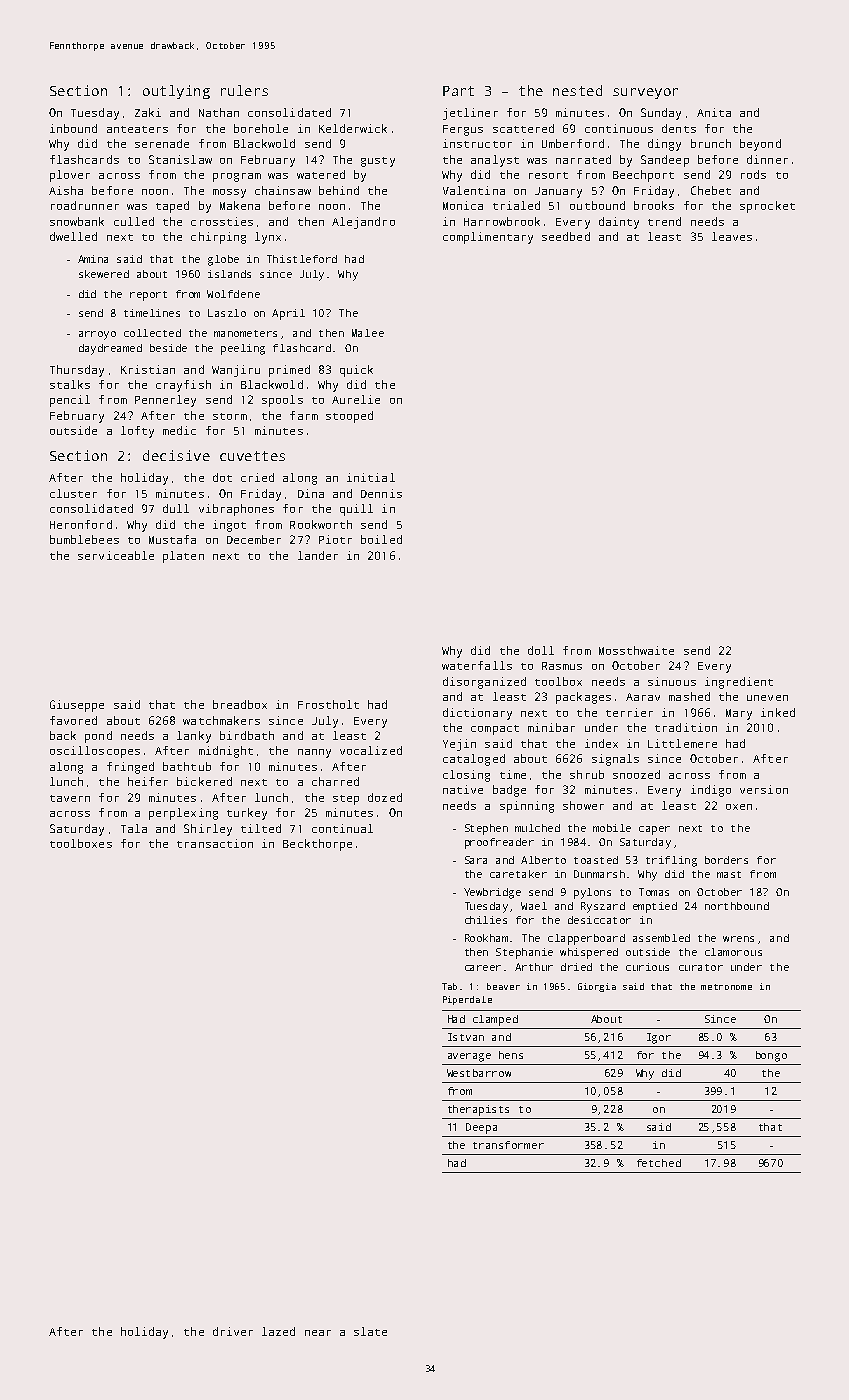 Image resolution: width=849 pixels, height=1400 pixels. I want to click on Beechport, so click(643, 176).
